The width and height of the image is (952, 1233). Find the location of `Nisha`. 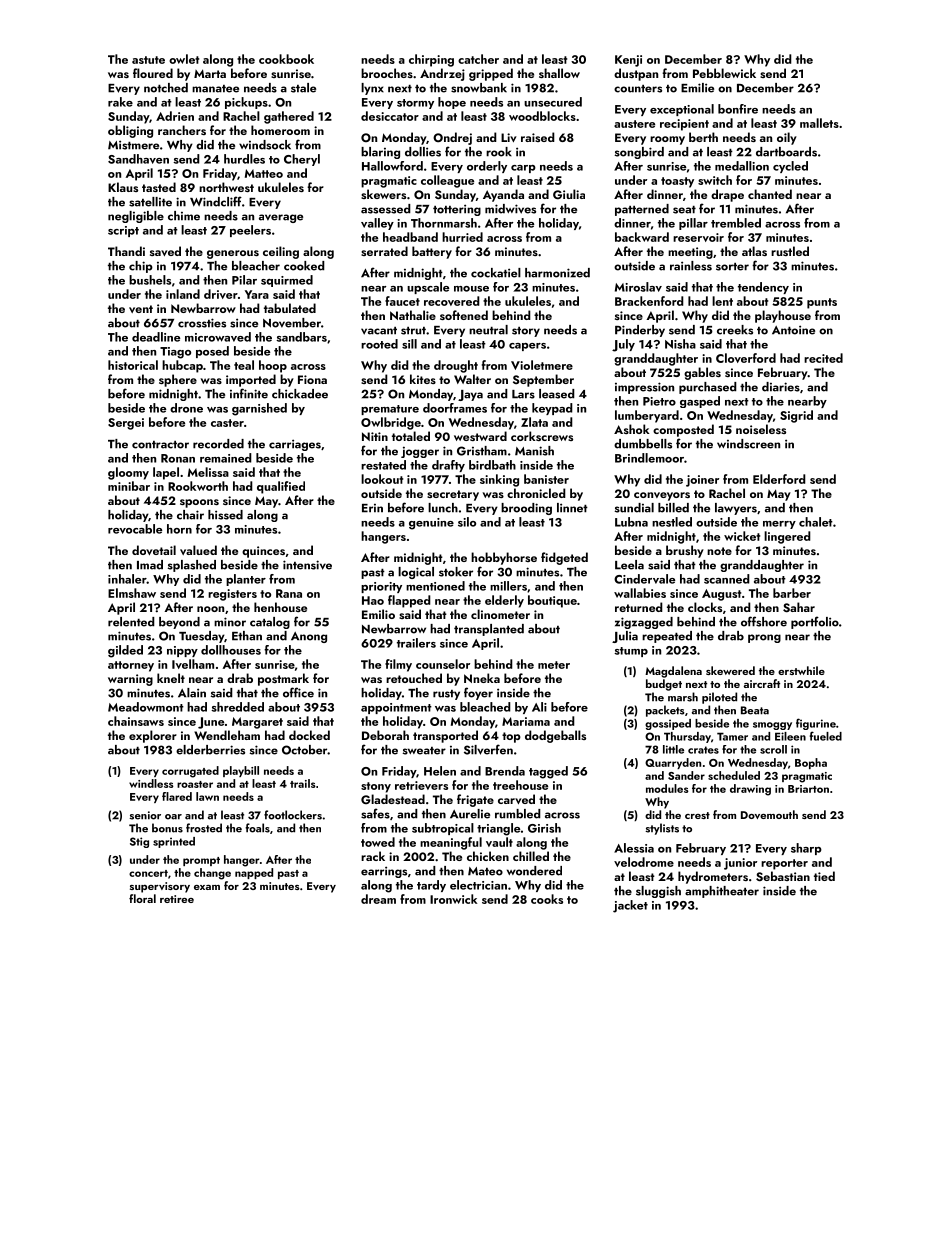

Nisha is located at coordinates (680, 344).
